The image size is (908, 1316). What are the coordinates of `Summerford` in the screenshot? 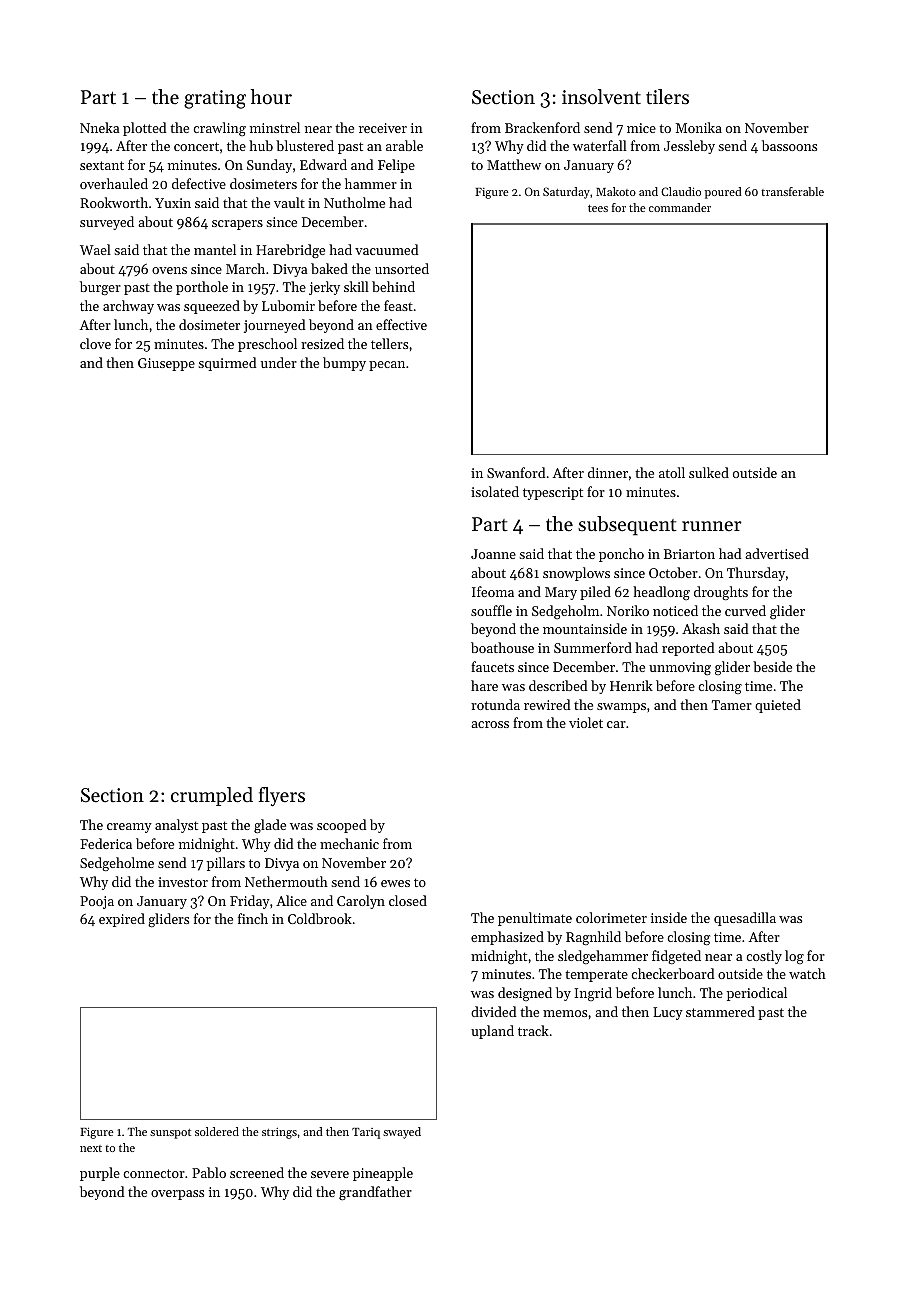 It's located at (593, 647).
